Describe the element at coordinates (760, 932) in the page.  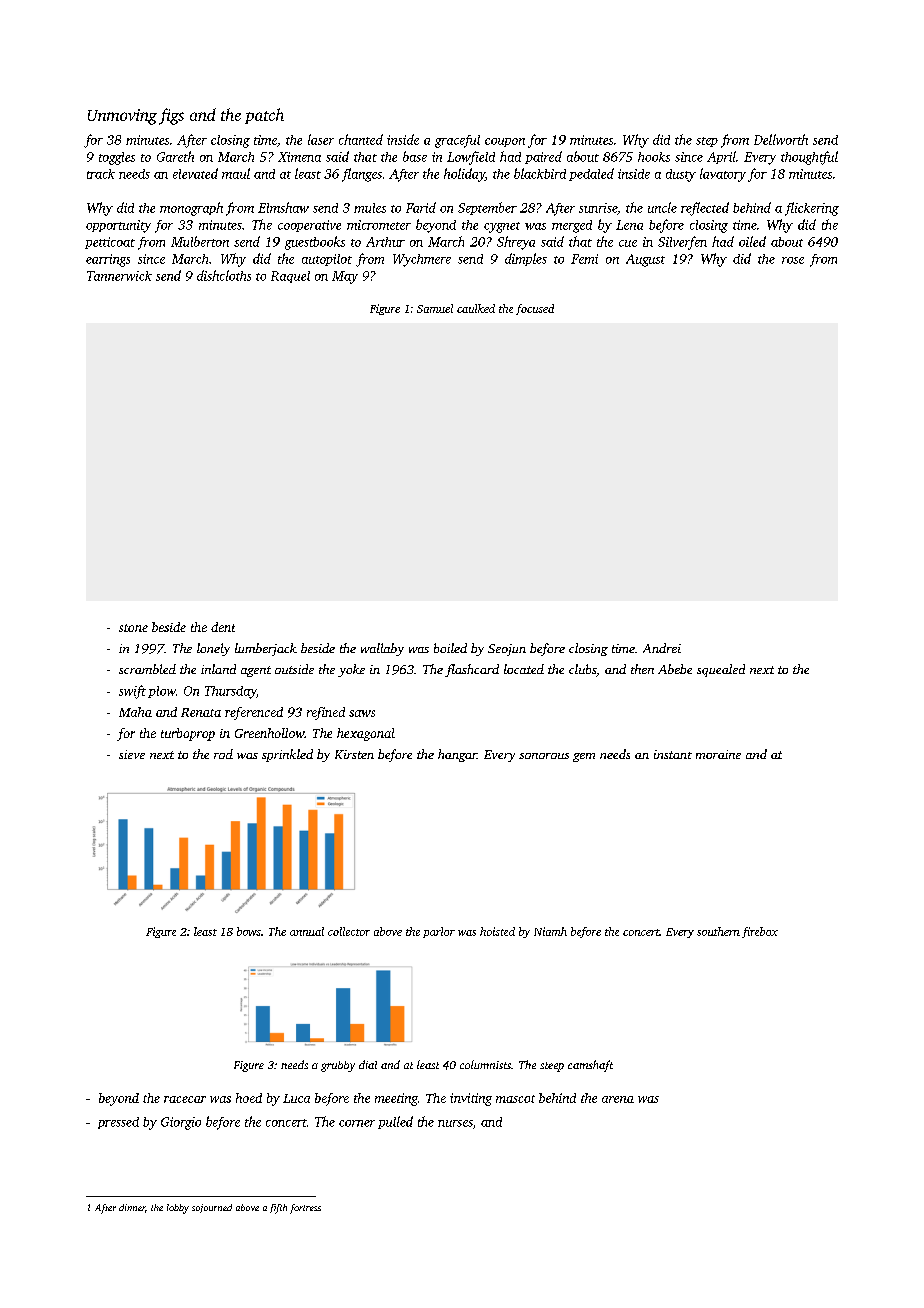
I see `firebox` at that location.
